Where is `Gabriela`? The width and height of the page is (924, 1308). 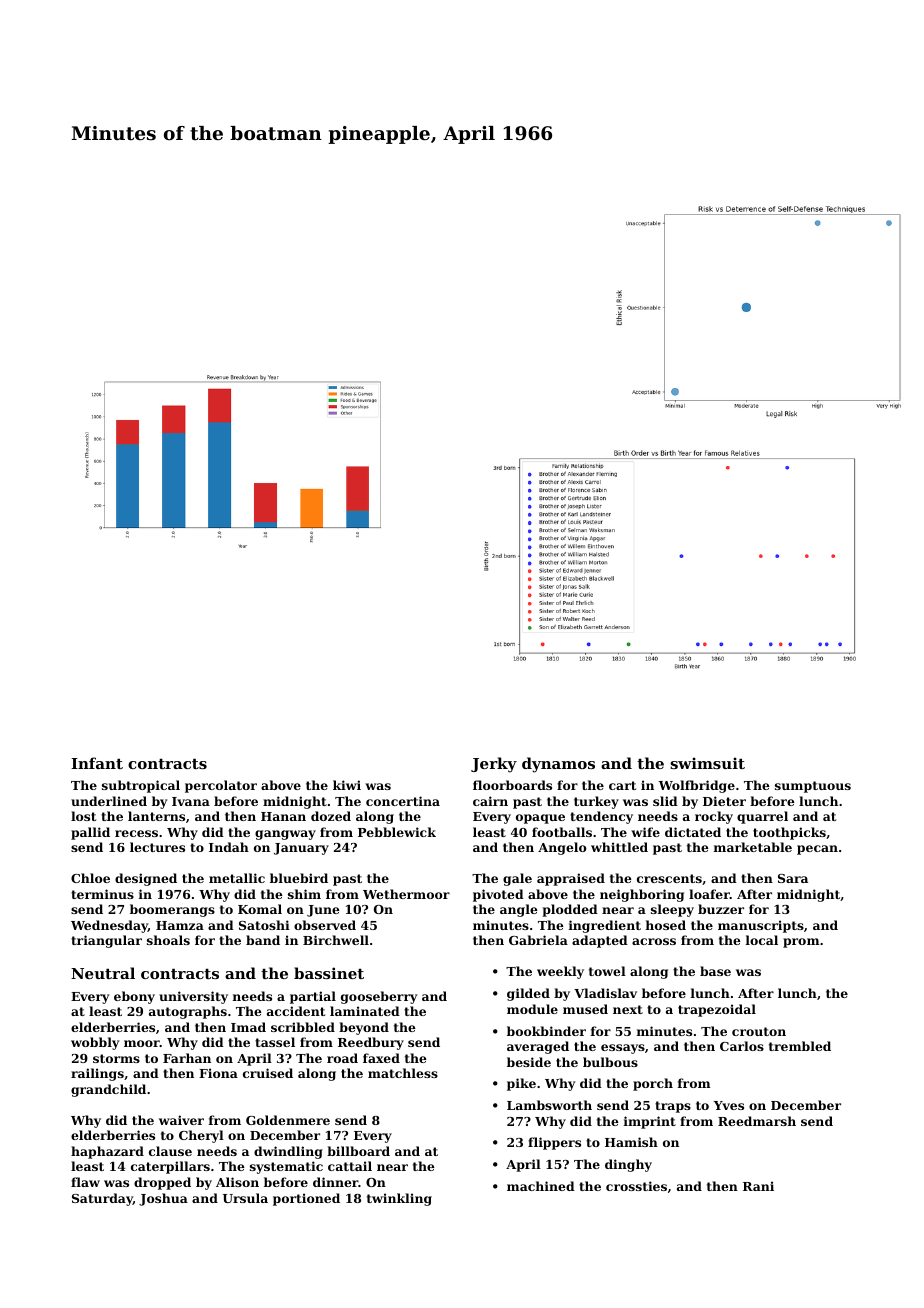
Gabriela is located at coordinates (538, 940).
